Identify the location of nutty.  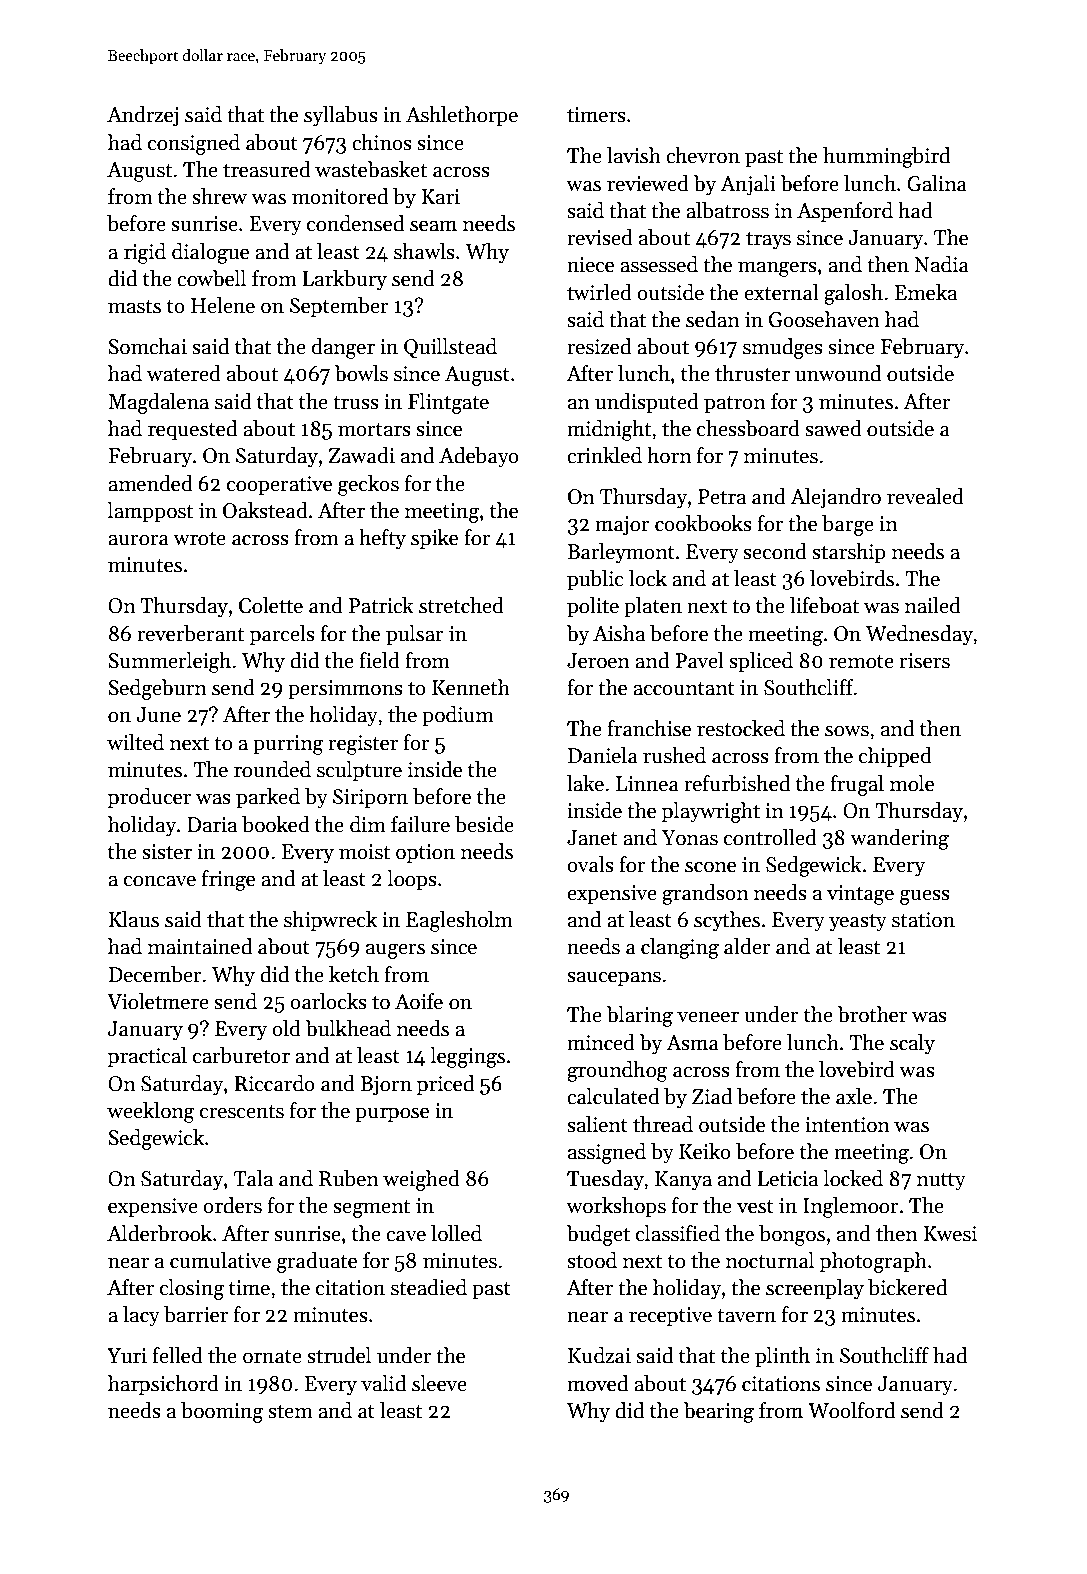
(941, 1182).
